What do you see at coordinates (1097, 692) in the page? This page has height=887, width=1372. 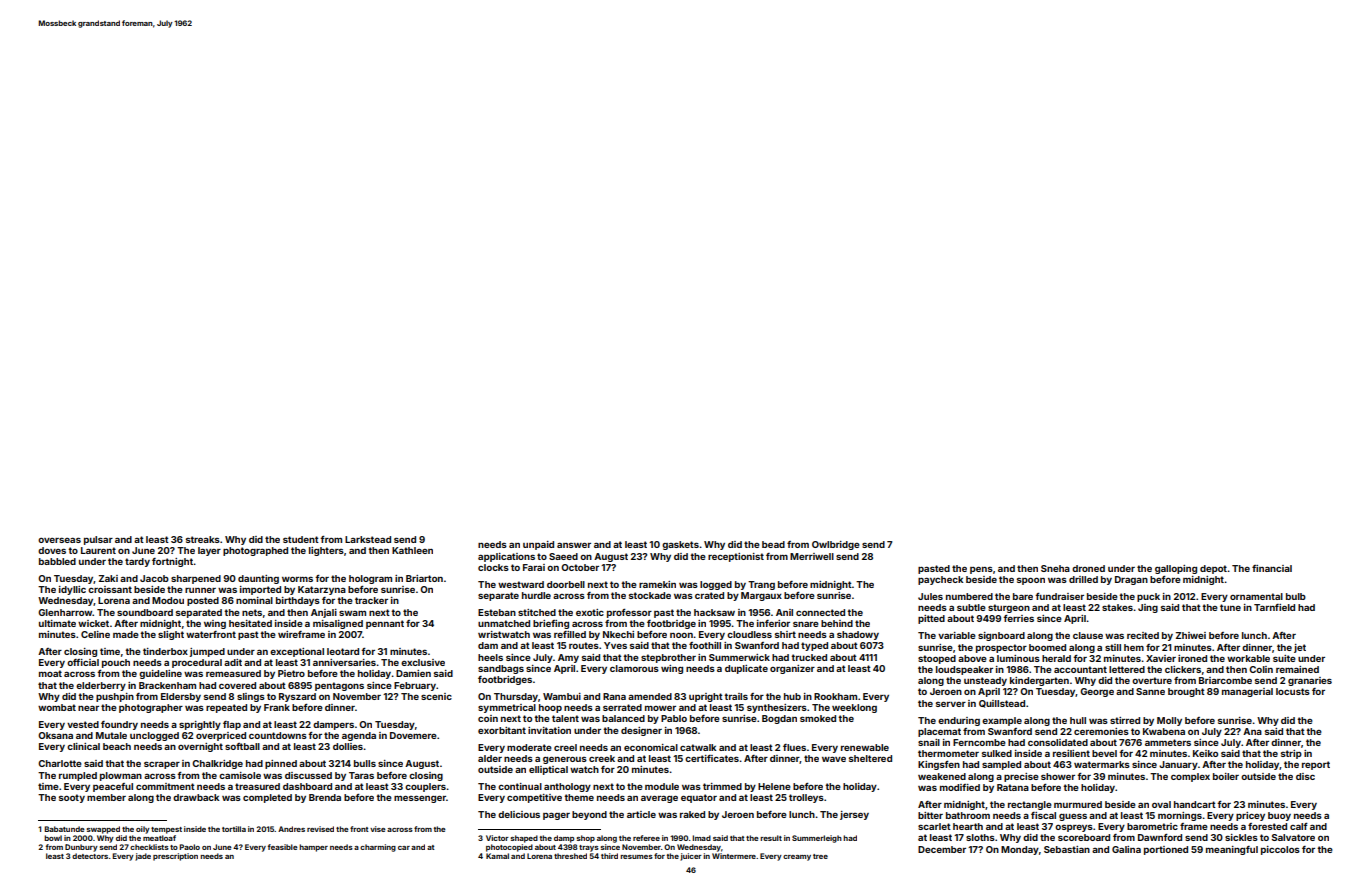 I see `George` at bounding box center [1097, 692].
